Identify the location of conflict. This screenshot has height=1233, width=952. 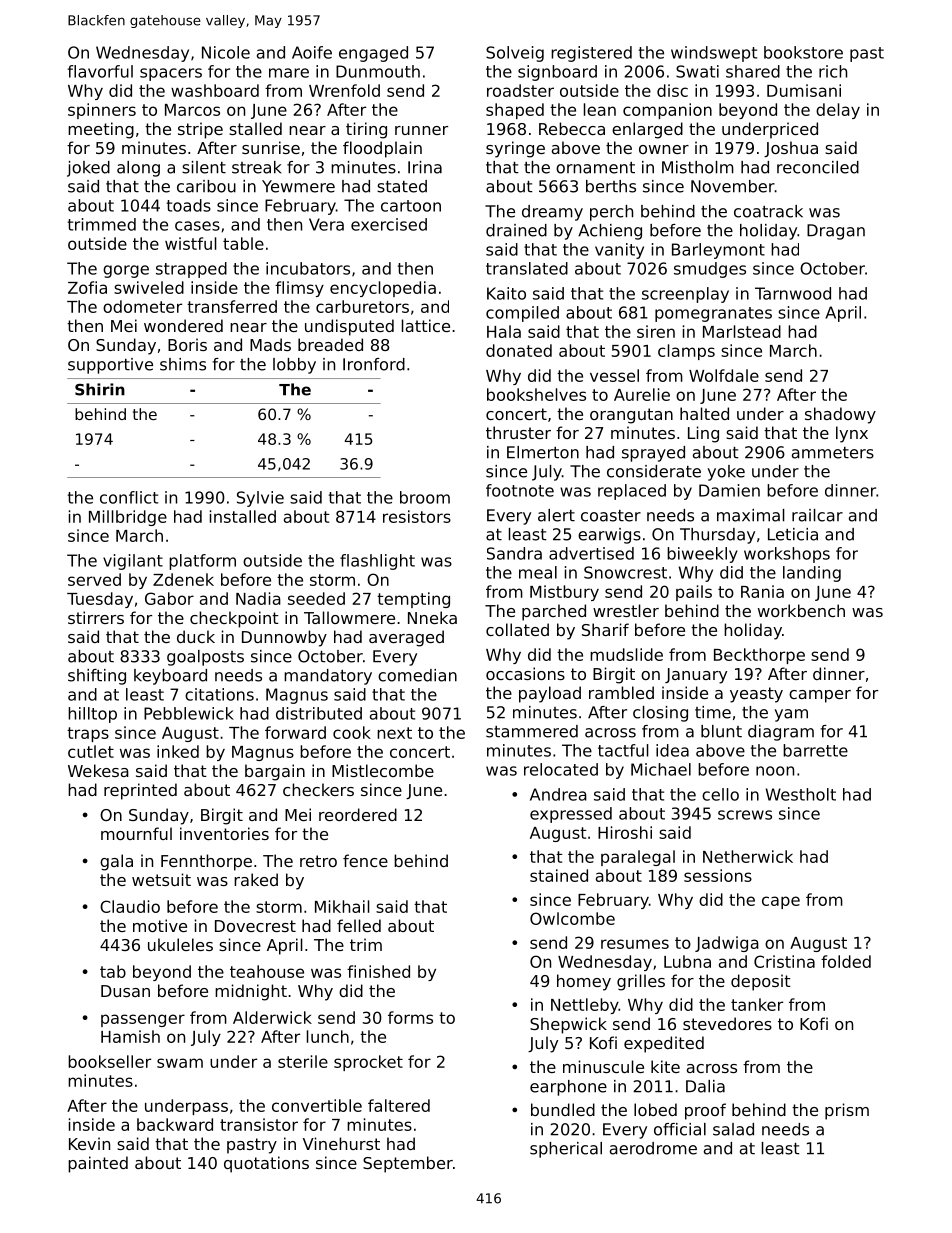
(129, 497).
